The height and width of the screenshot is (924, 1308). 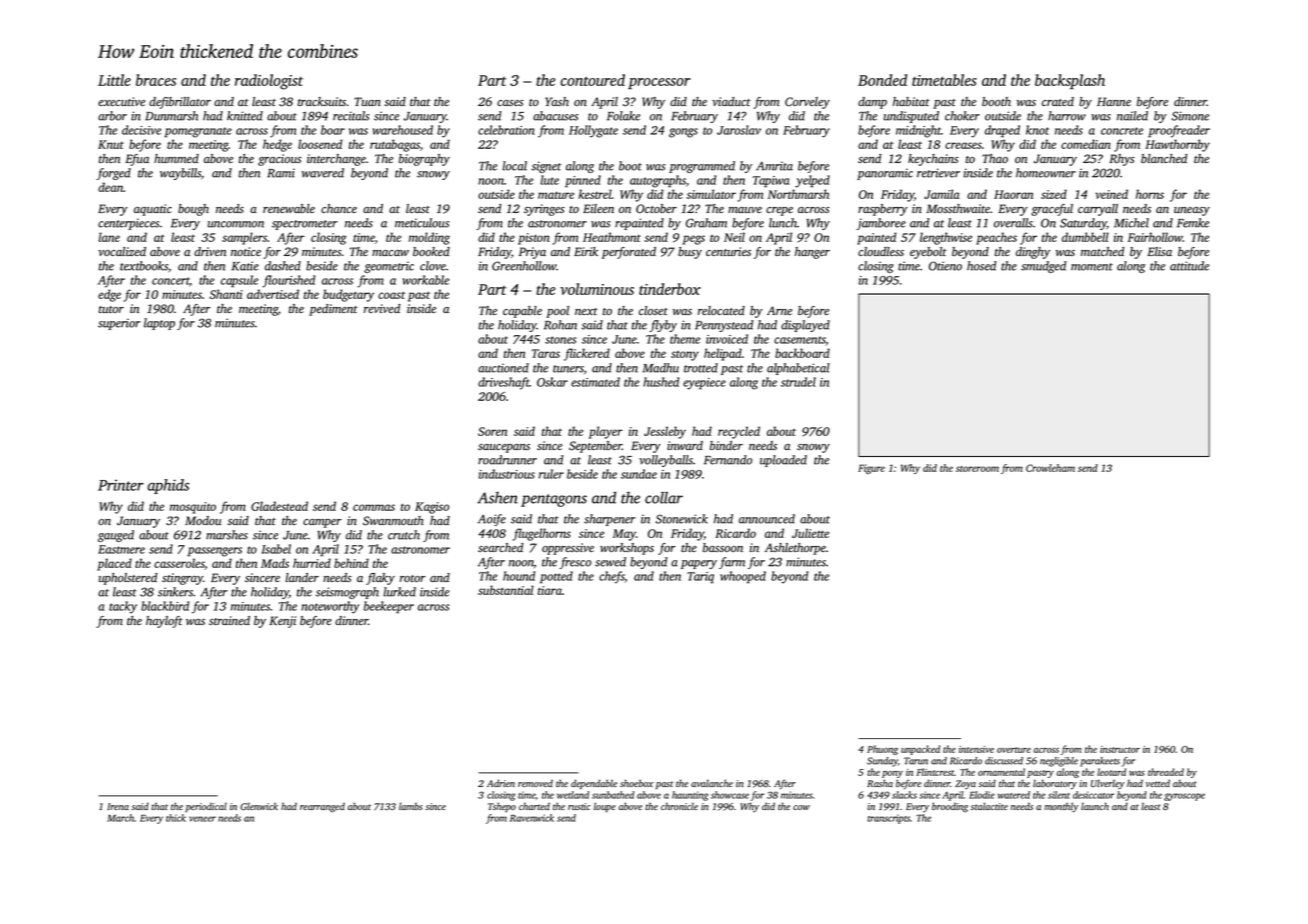 I want to click on lambs, so click(x=411, y=806).
